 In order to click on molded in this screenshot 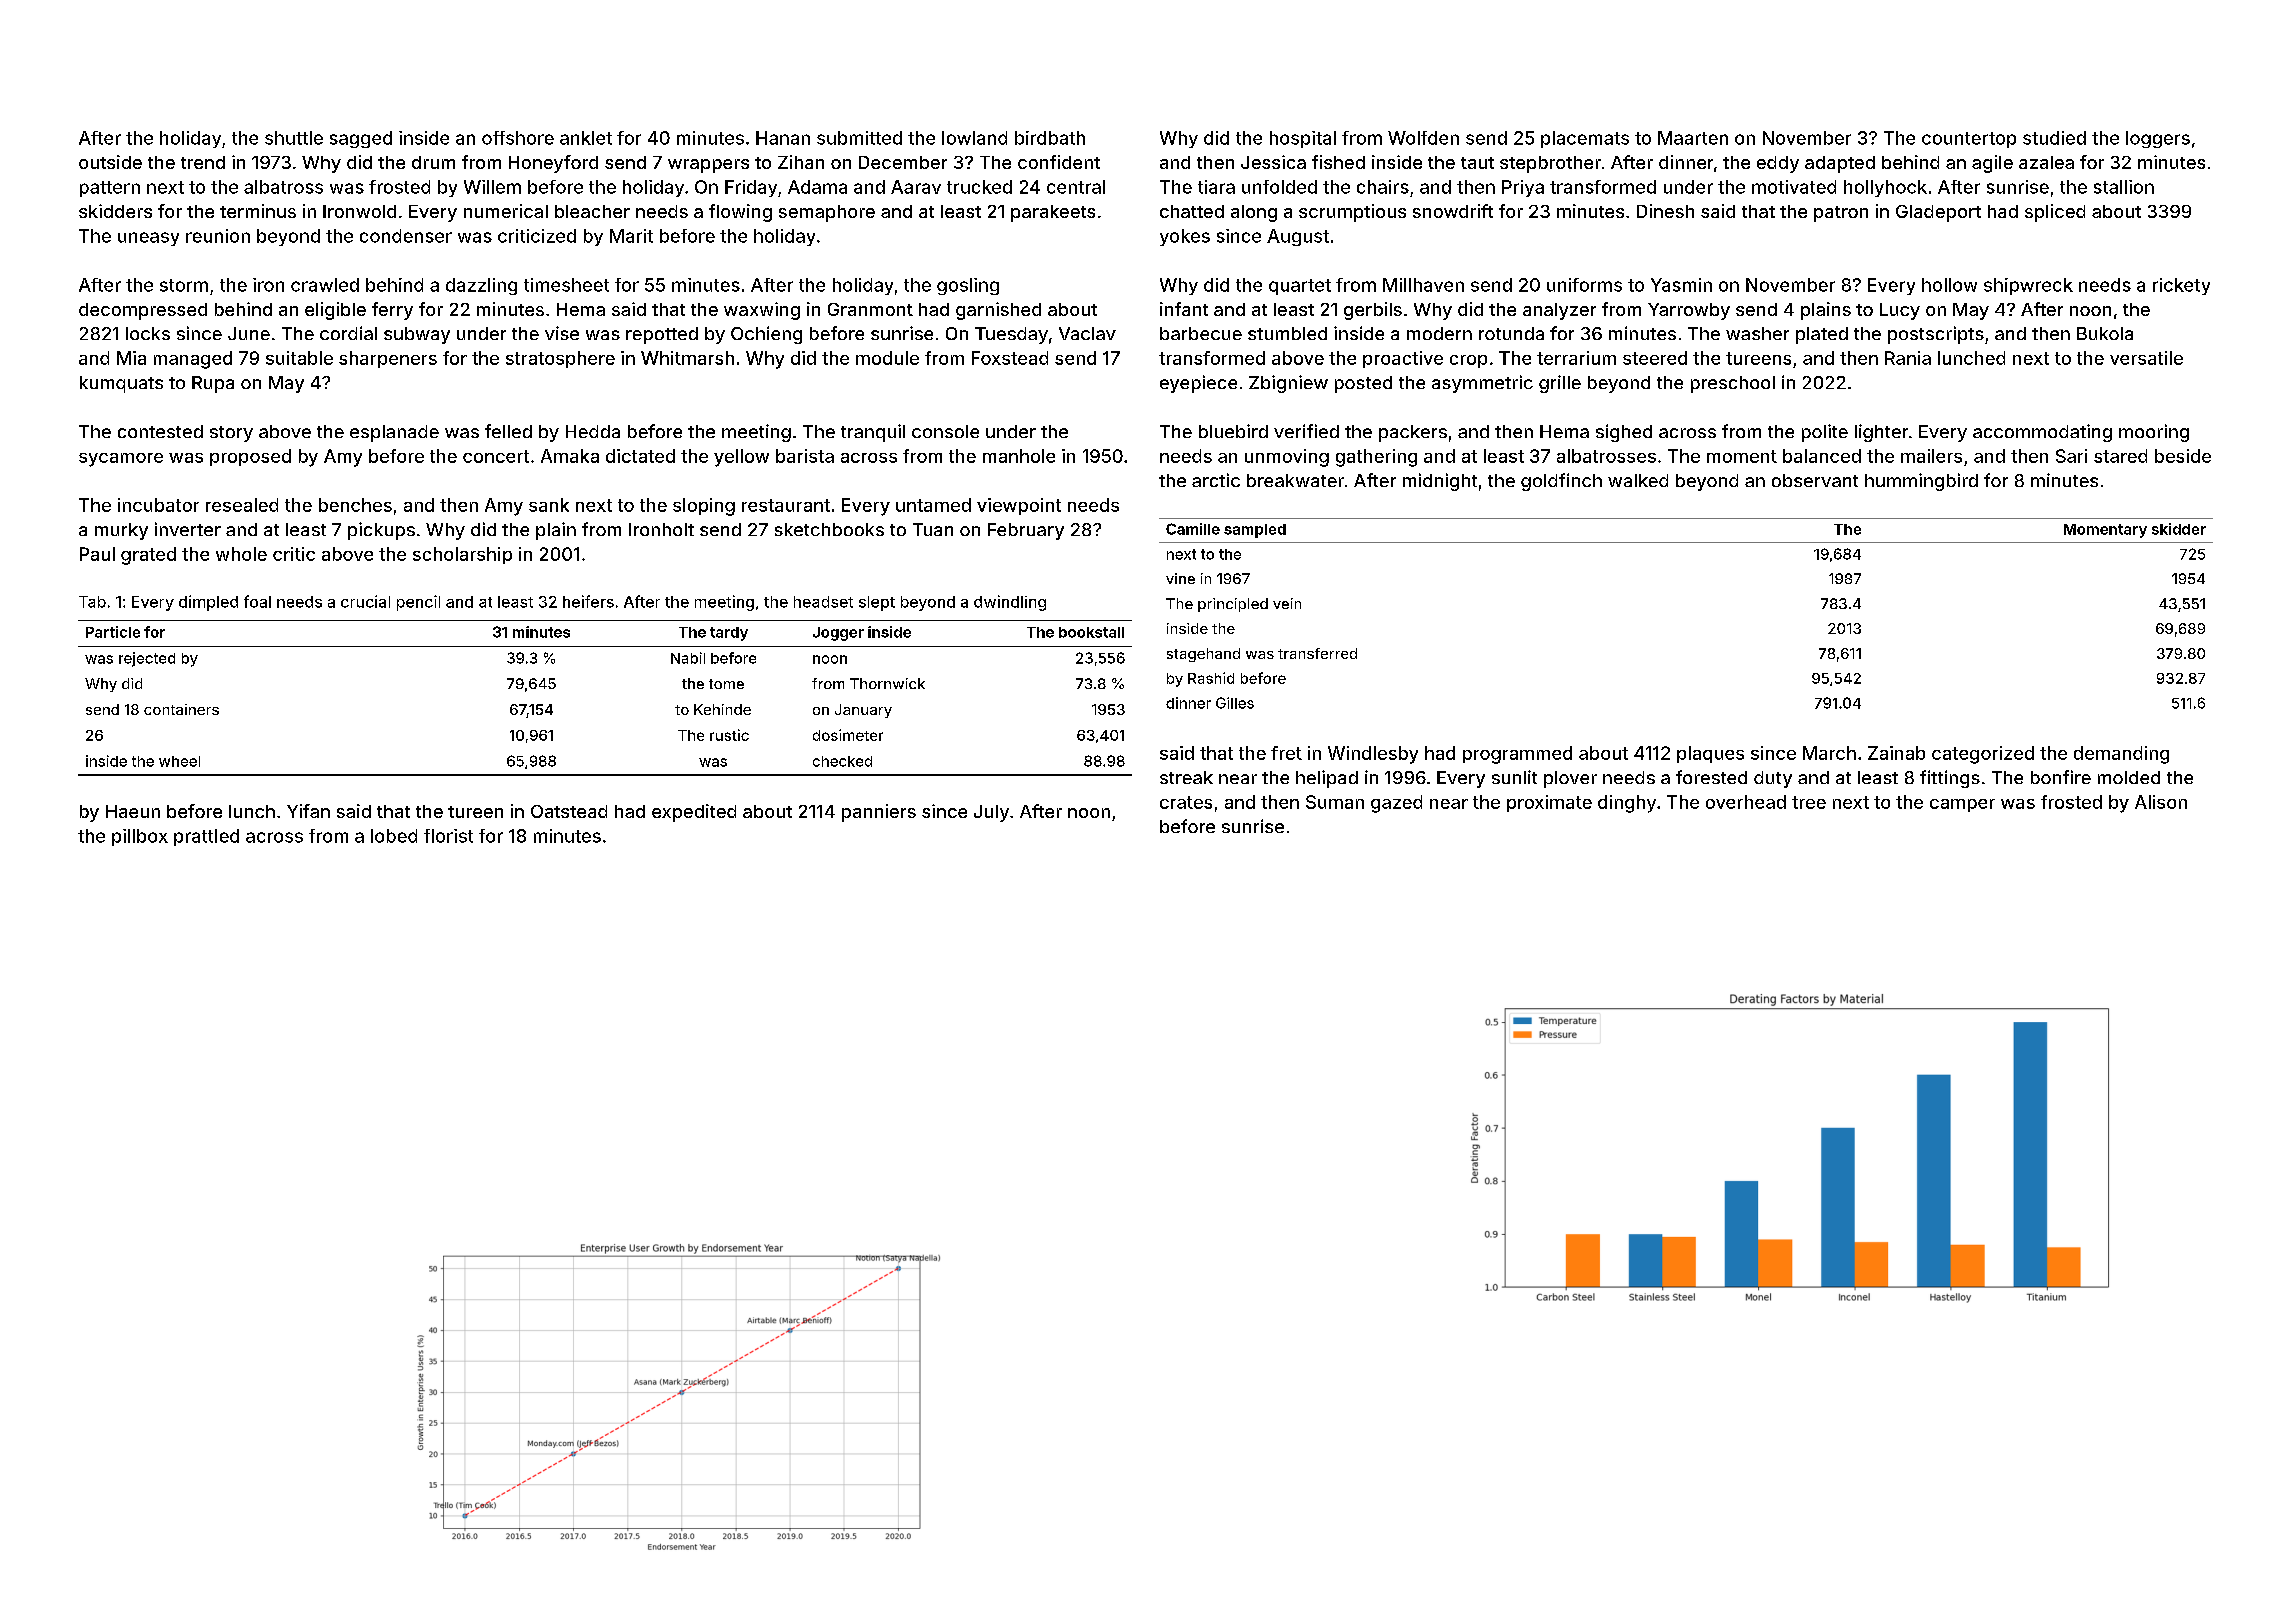, I will do `click(2129, 777)`.
